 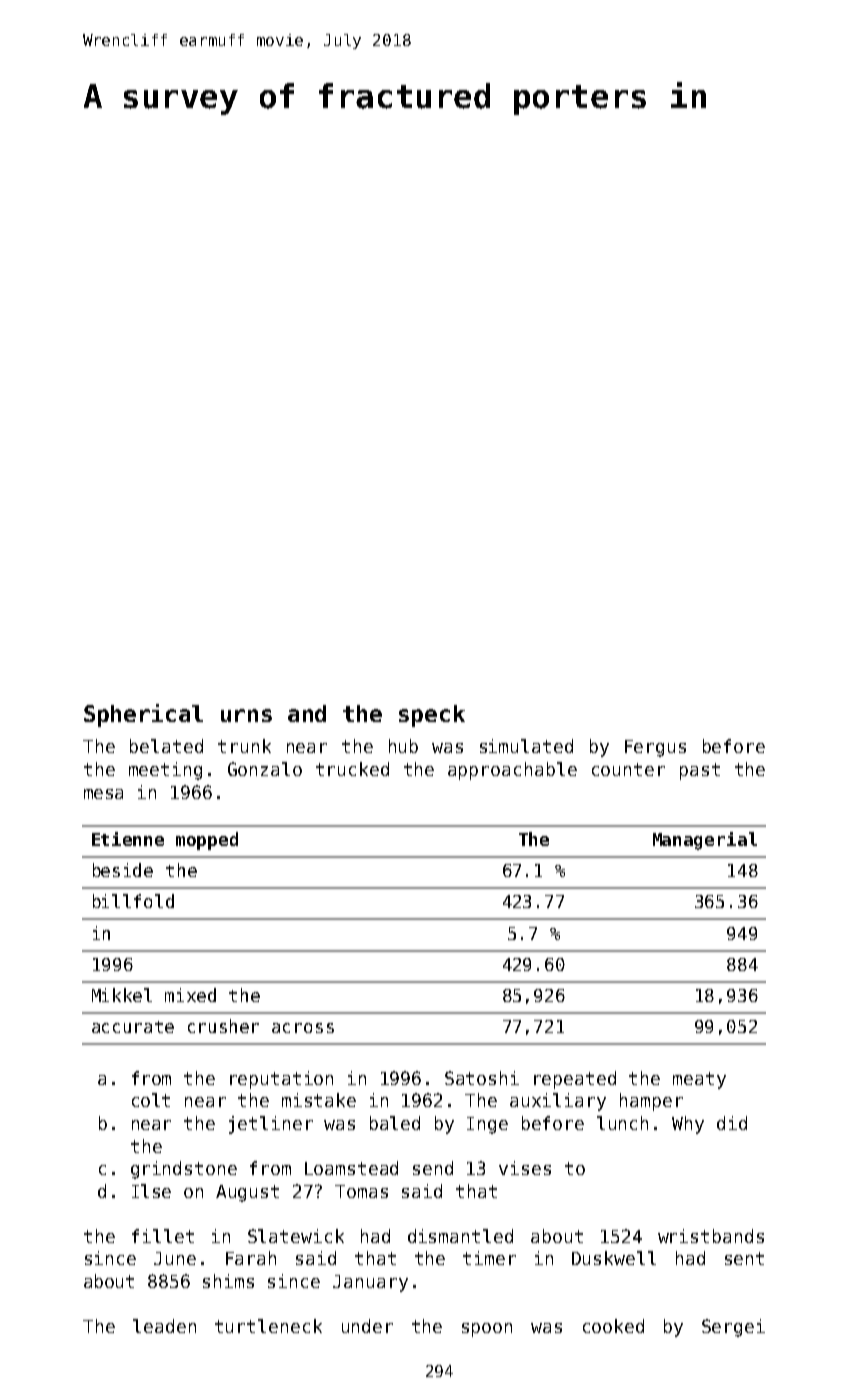 What do you see at coordinates (628, 769) in the document?
I see `counter` at bounding box center [628, 769].
